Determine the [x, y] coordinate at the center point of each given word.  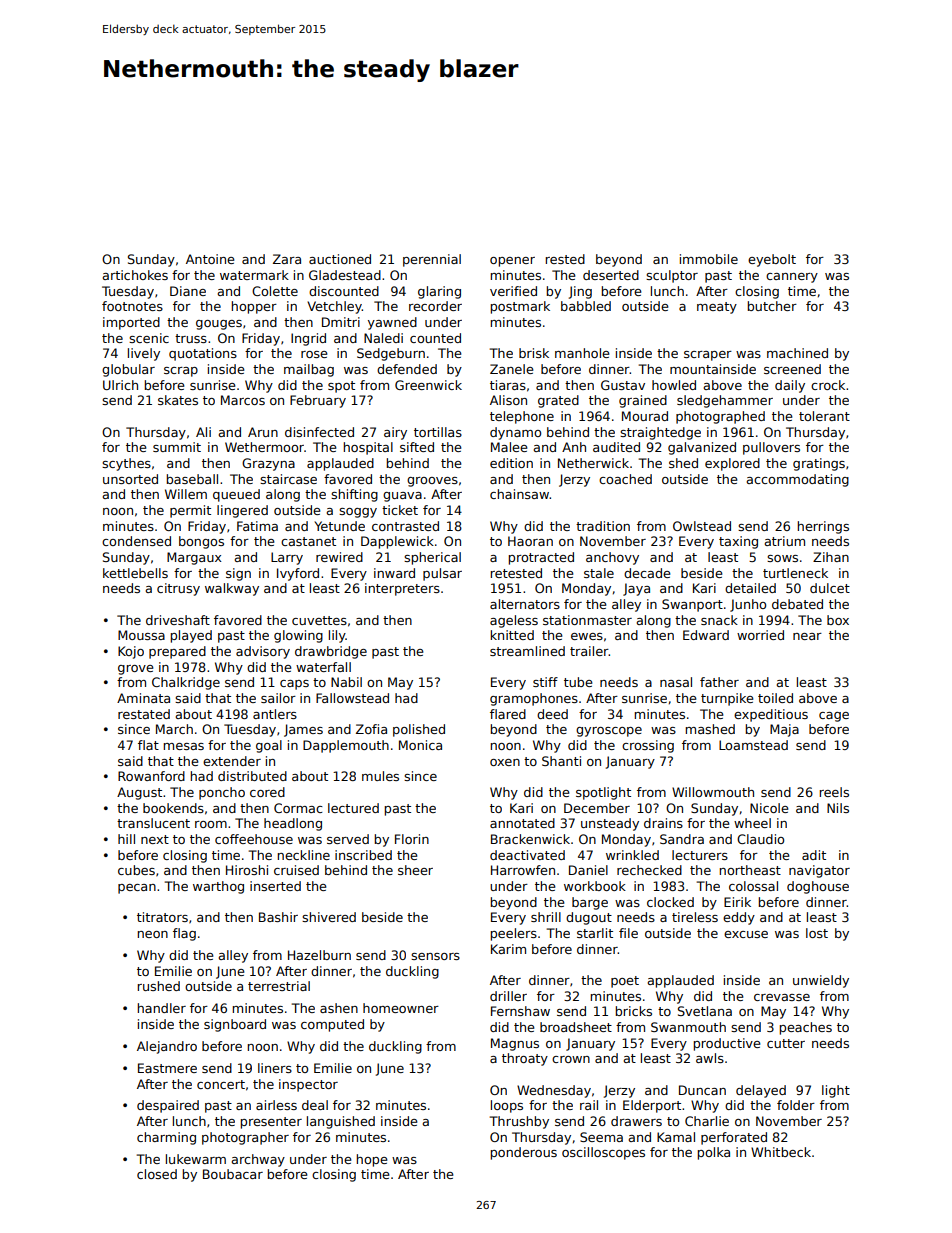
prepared [177, 652]
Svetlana [705, 1011]
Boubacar [233, 1174]
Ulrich [120, 385]
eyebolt [772, 260]
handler [161, 1008]
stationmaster [587, 620]
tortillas [438, 432]
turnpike [727, 699]
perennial [432, 260]
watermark [254, 275]
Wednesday [554, 1091]
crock [828, 385]
